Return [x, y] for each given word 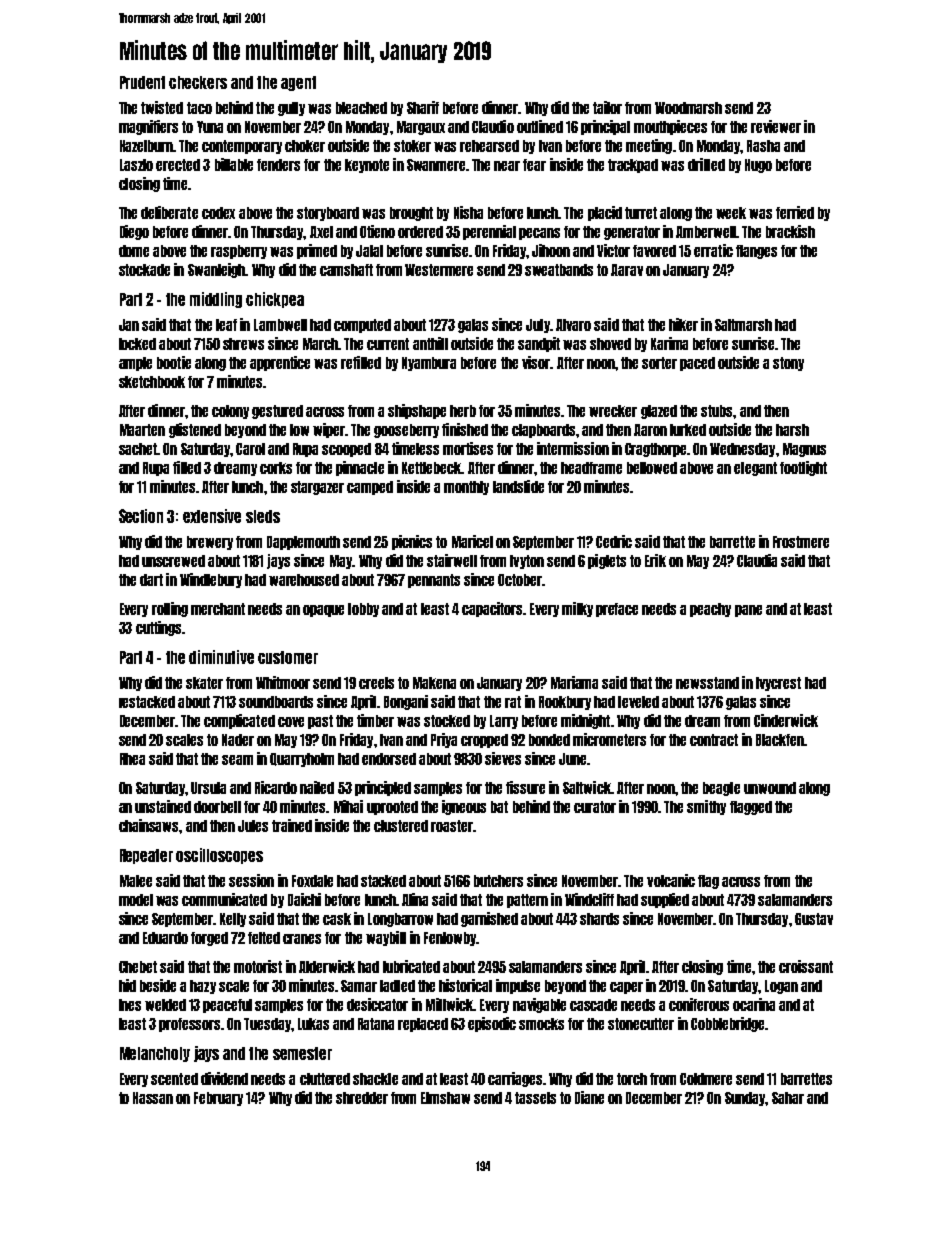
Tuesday [267, 1025]
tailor [607, 107]
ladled [397, 986]
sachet [138, 449]
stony [788, 364]
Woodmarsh [688, 108]
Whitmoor [283, 682]
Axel [321, 232]
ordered [420, 232]
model [136, 900]
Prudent [142, 82]
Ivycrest [778, 684]
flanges [756, 252]
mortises [468, 448]
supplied [665, 900]
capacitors [492, 609]
